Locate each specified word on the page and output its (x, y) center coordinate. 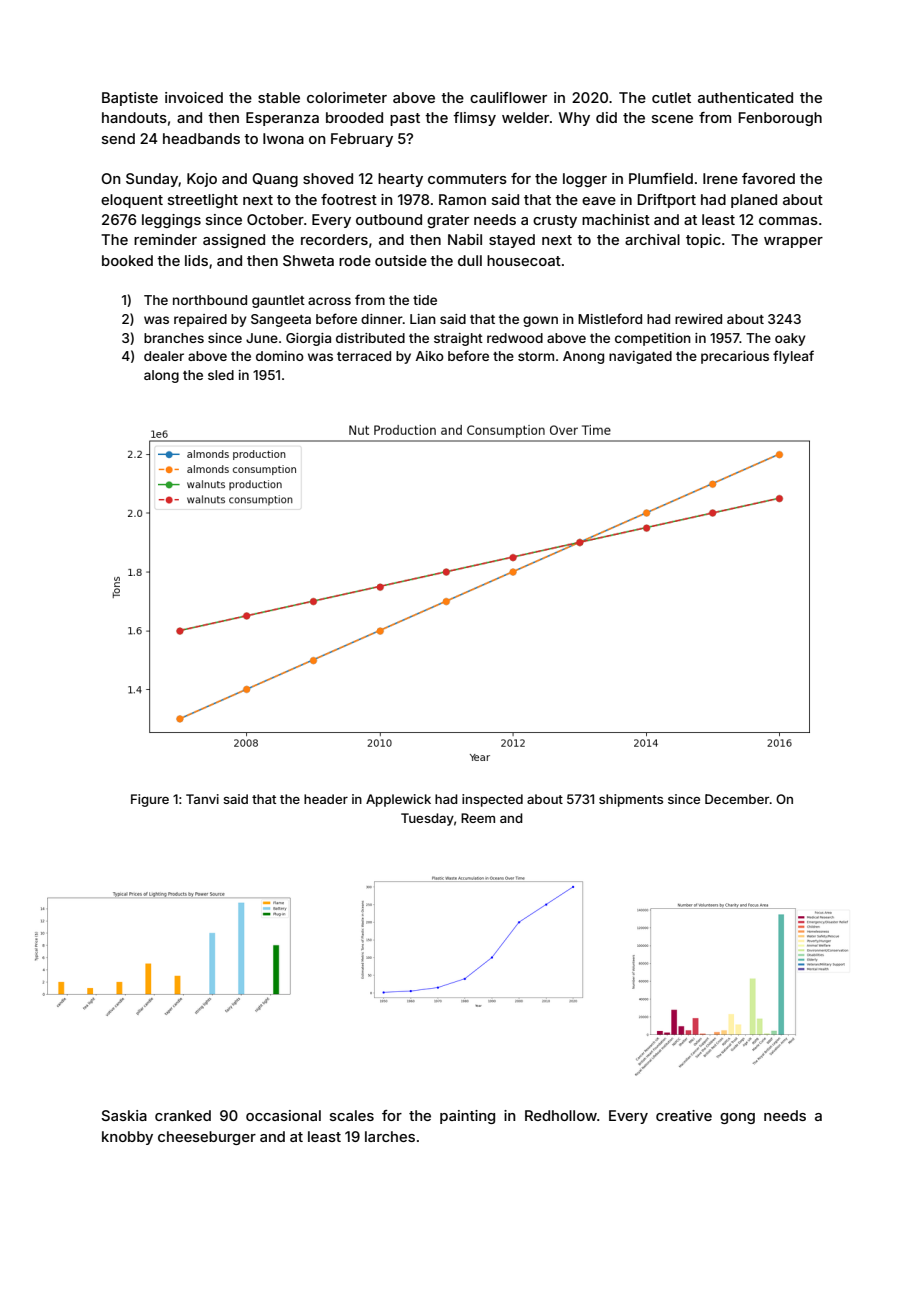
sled (221, 375)
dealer (164, 356)
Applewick (398, 800)
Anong (583, 357)
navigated (640, 357)
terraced (364, 356)
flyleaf (793, 357)
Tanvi (202, 799)
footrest (349, 199)
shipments (631, 800)
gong (737, 1118)
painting (467, 1117)
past (405, 119)
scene (672, 119)
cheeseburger (207, 1138)
